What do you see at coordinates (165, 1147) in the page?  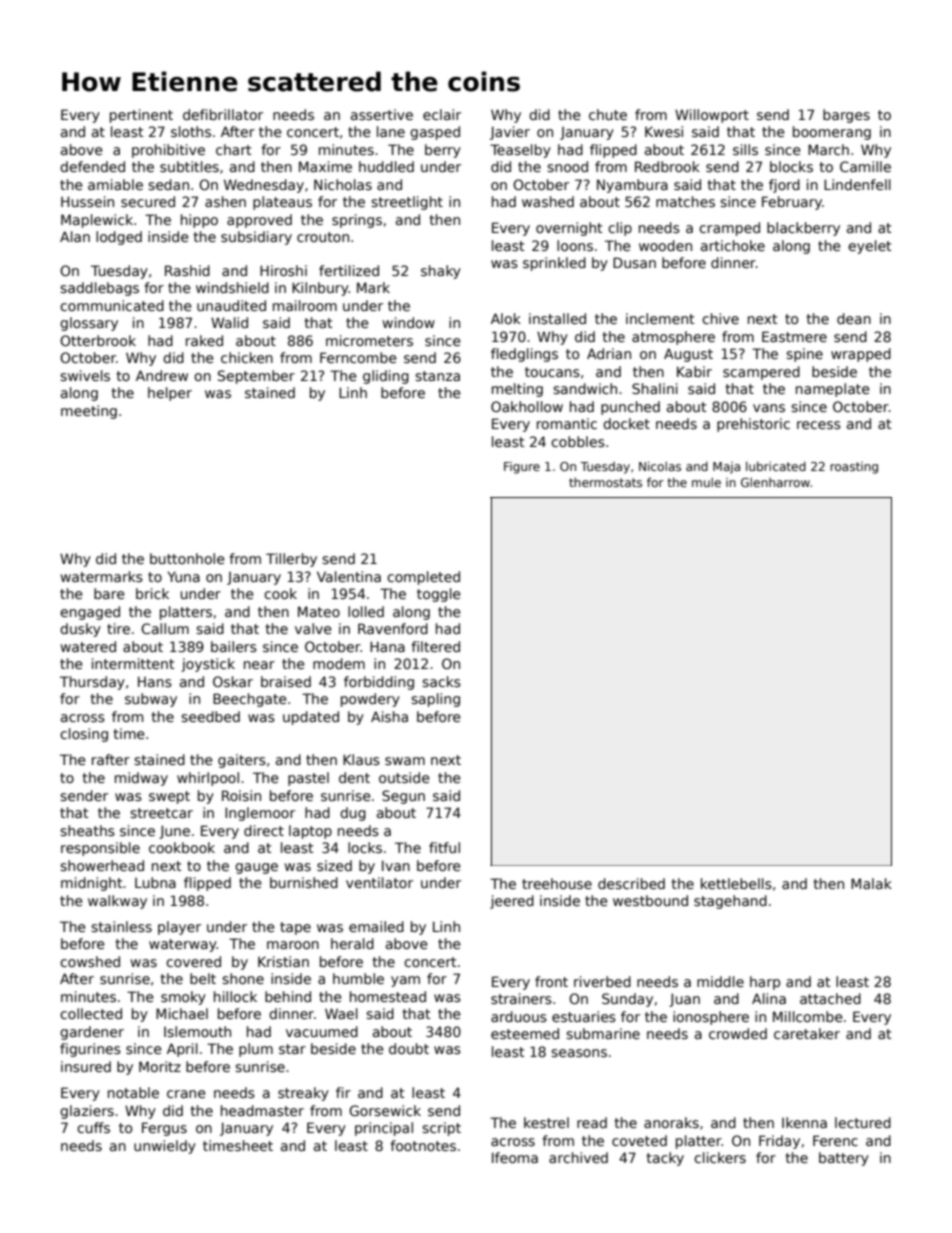 I see `unwieldy` at bounding box center [165, 1147].
